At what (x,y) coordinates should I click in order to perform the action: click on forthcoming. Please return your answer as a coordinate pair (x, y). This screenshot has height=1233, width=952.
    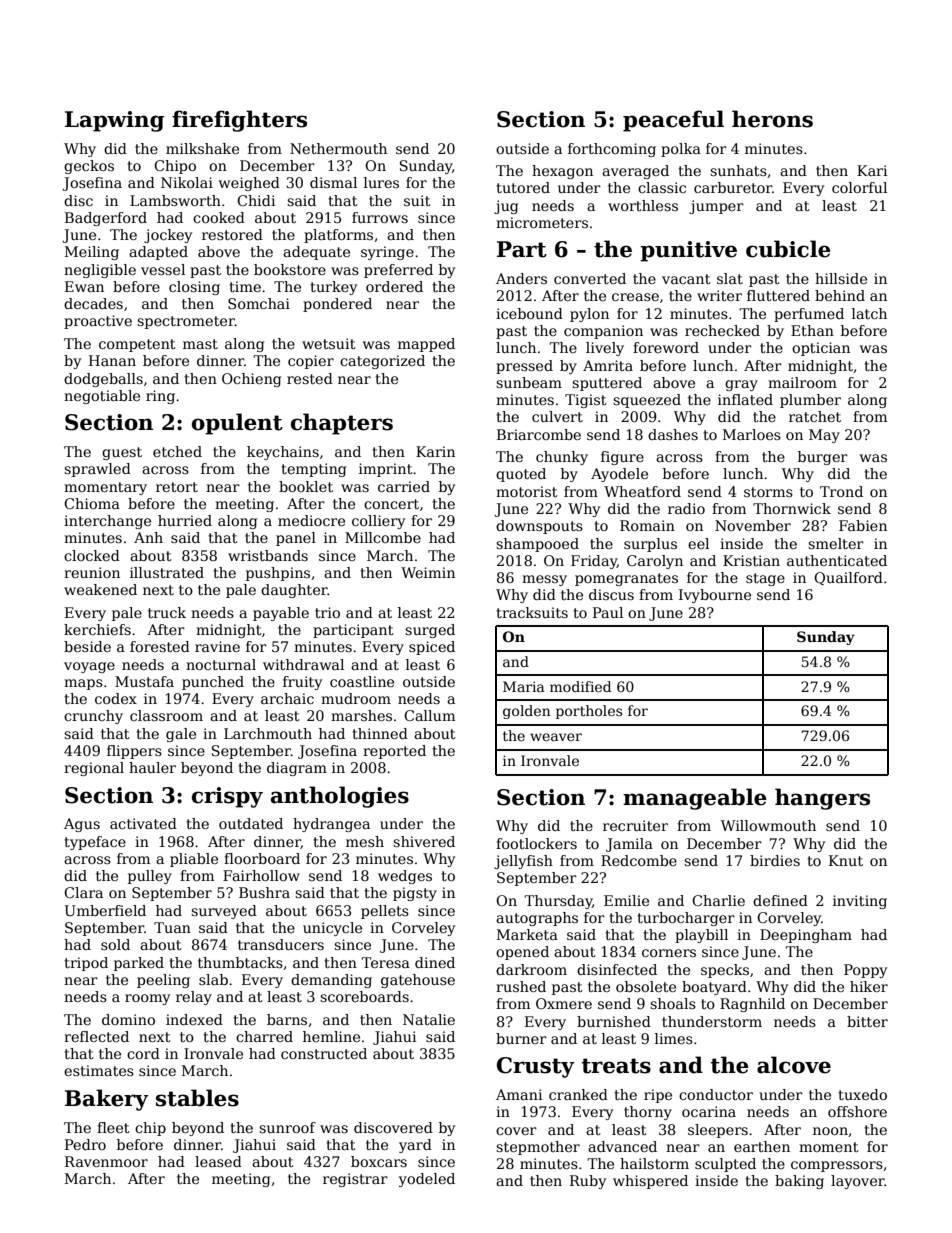
    Looking at the image, I should click on (612, 150).
